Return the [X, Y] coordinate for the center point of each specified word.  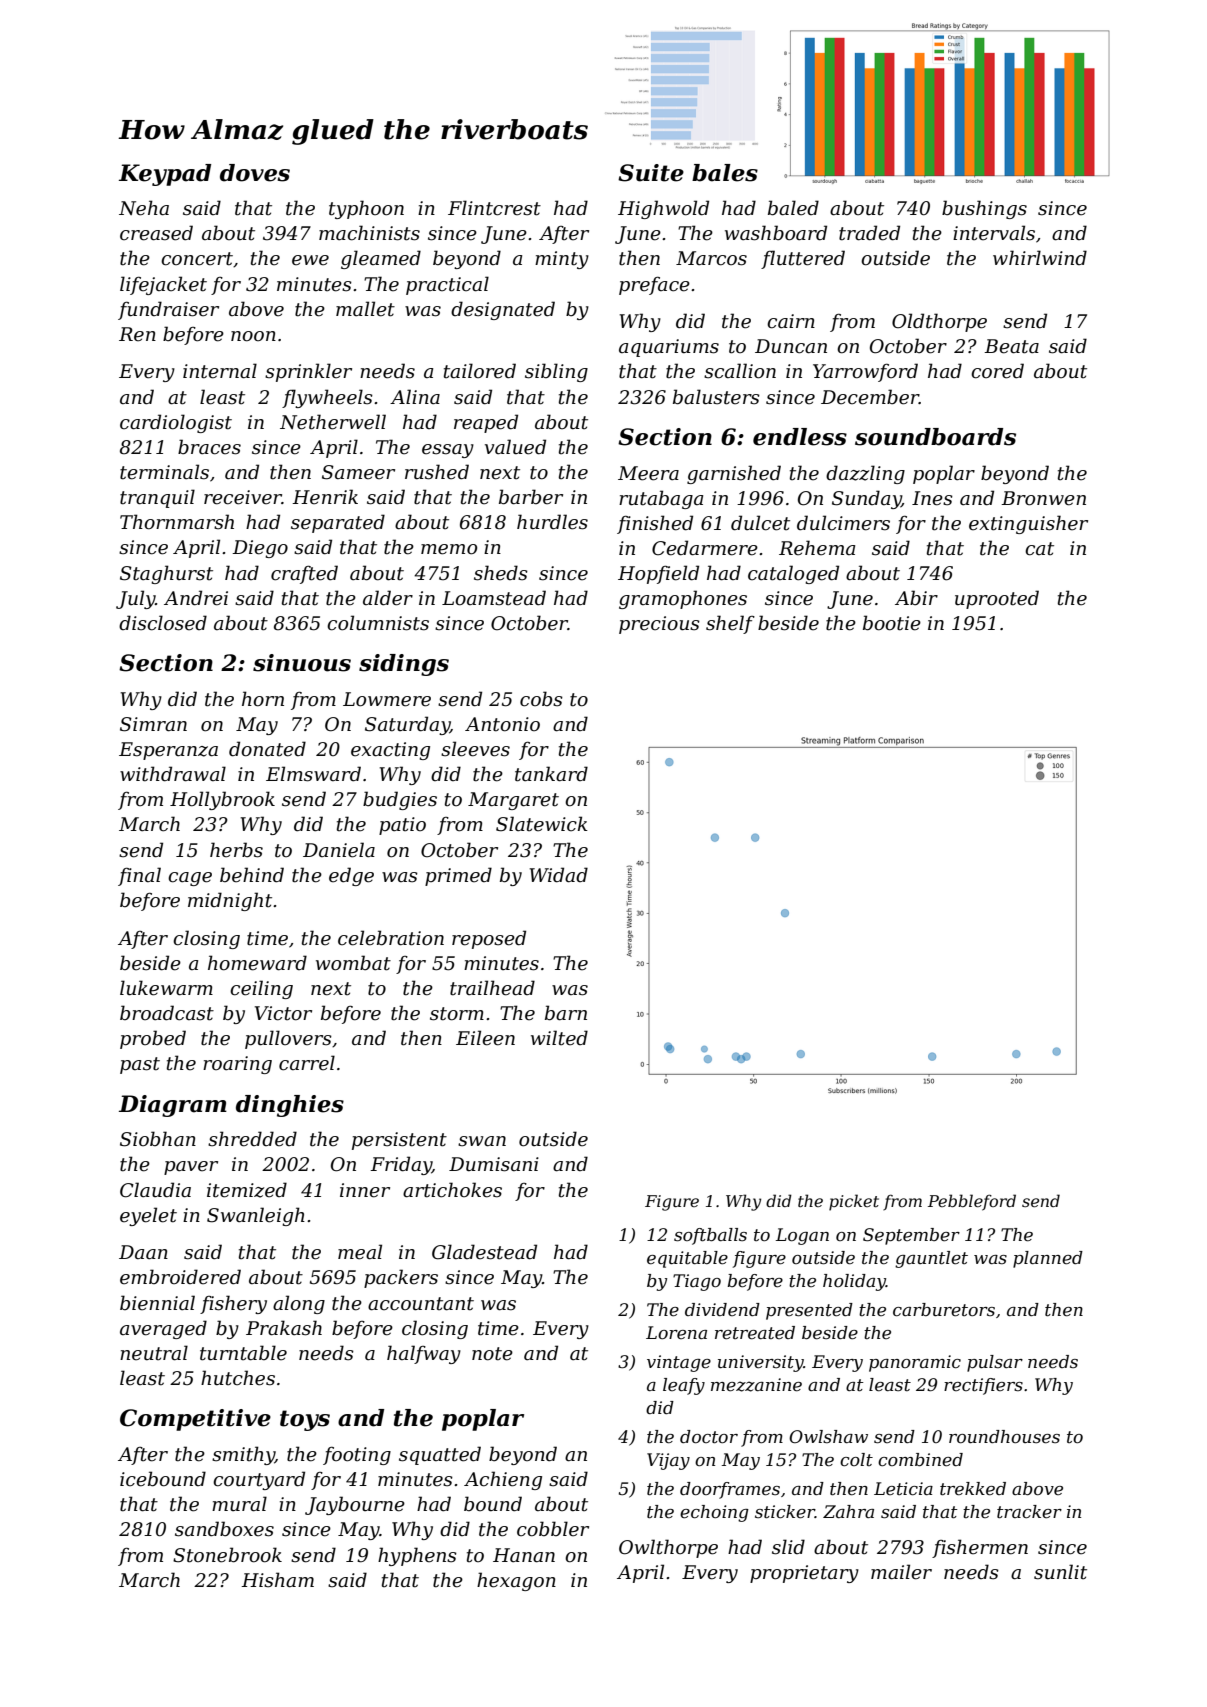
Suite [651, 173]
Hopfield [658, 574]
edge [351, 876]
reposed [489, 939]
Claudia [155, 1190]
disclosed [163, 623]
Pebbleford [972, 1202]
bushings [984, 209]
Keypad [165, 175]
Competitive [195, 1420]
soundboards [935, 437]
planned [1048, 1259]
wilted [559, 1038]
